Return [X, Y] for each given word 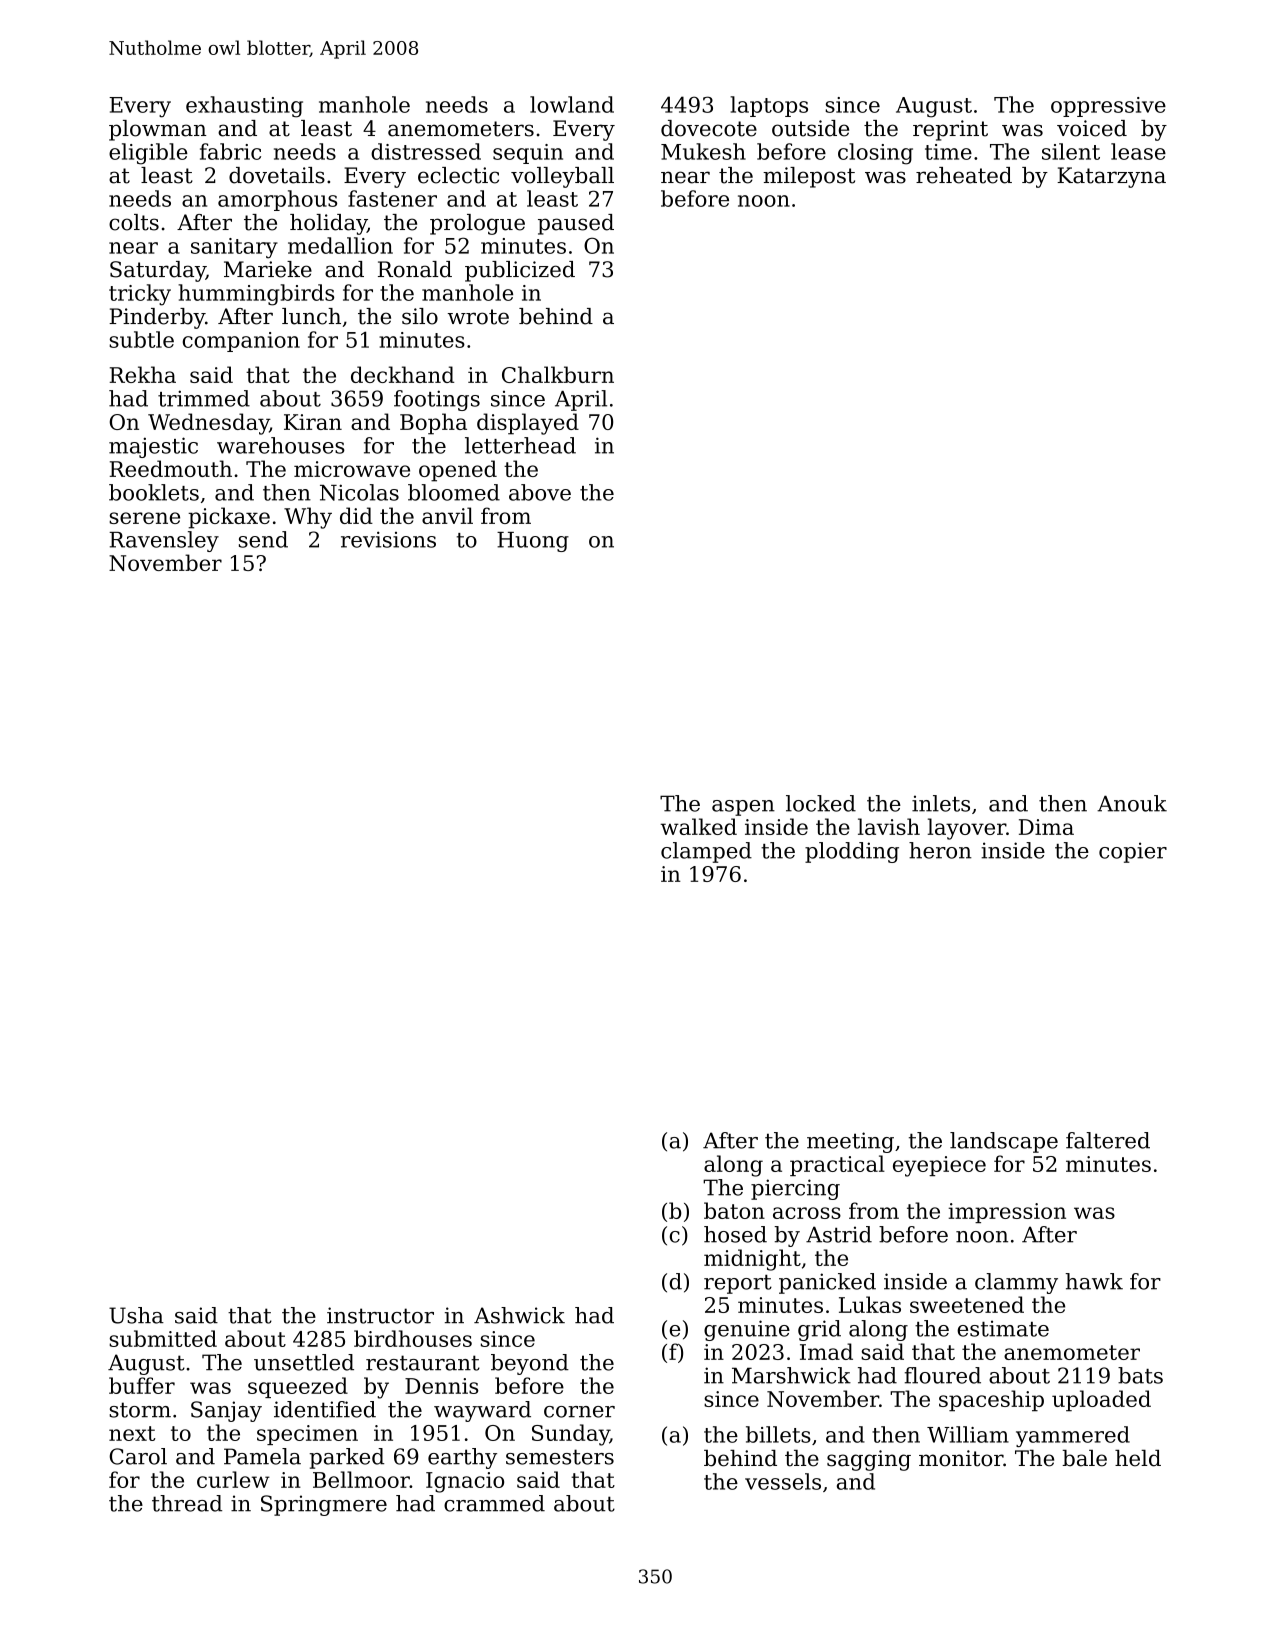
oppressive [1108, 107]
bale [1084, 1458]
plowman [158, 130]
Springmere [324, 1505]
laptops [769, 106]
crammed [494, 1503]
